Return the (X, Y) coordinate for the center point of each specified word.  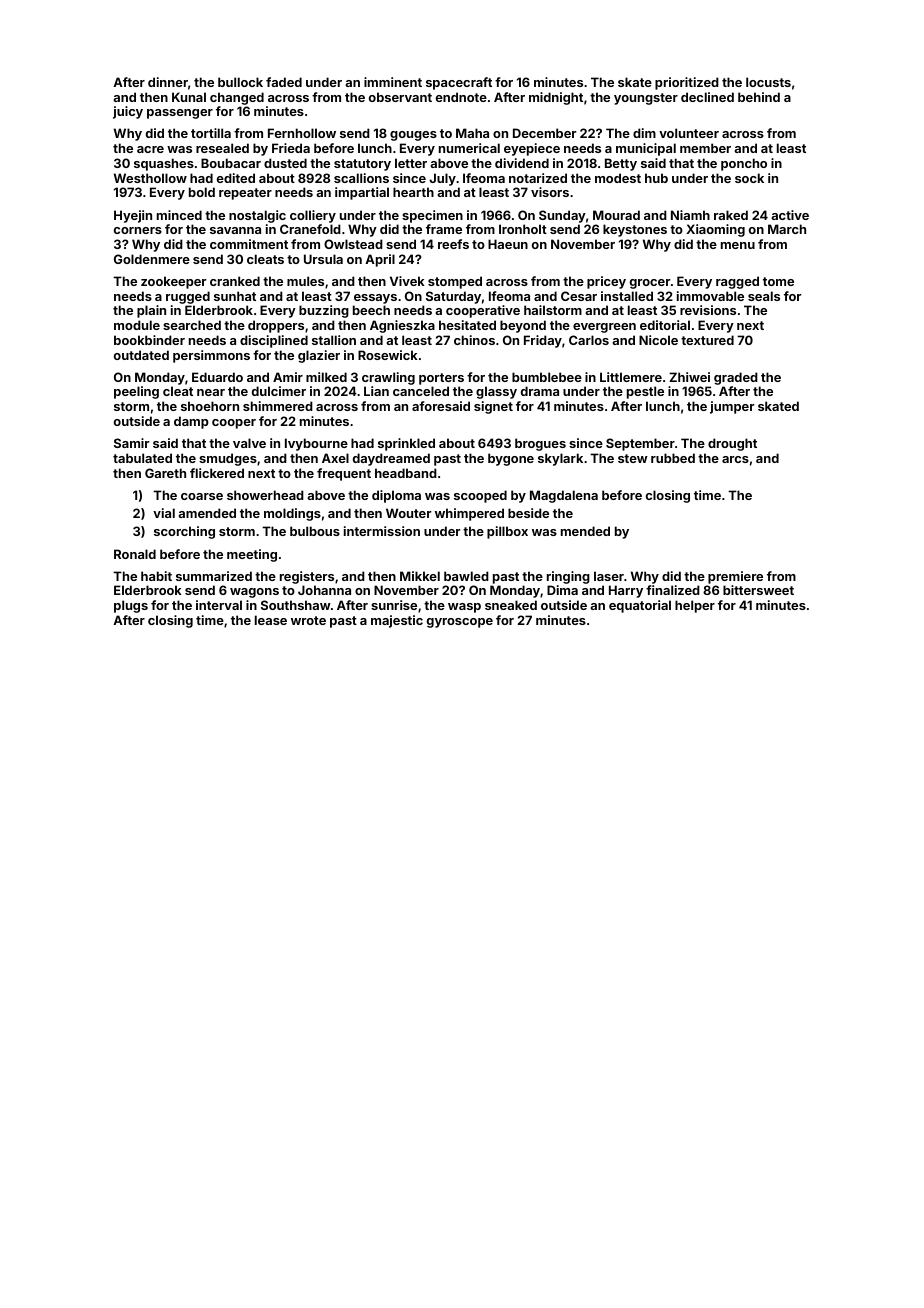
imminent (393, 82)
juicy (128, 112)
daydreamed (391, 459)
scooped (480, 496)
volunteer (689, 133)
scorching (184, 532)
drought (732, 444)
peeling (136, 392)
